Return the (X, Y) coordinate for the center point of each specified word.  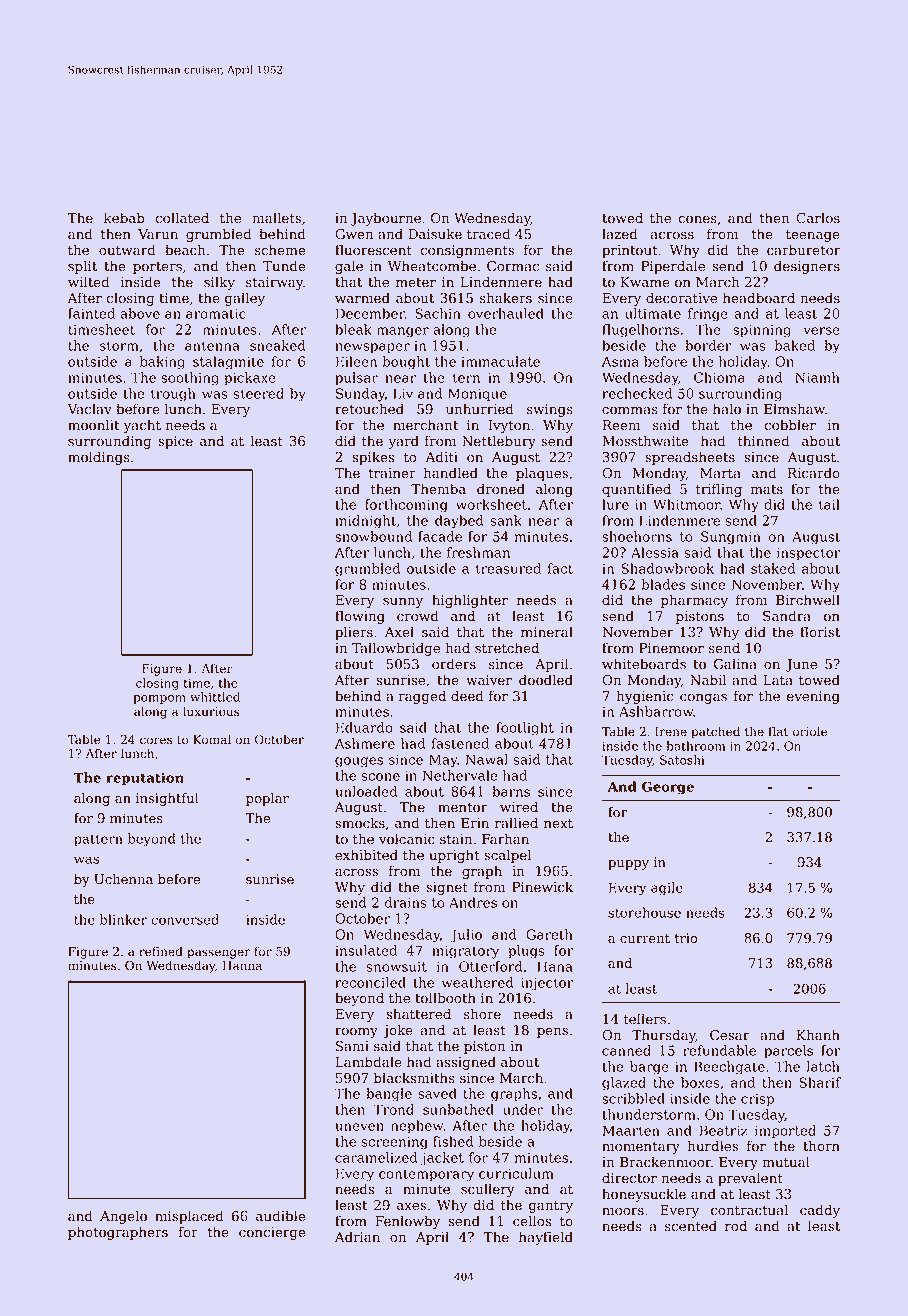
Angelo (123, 1217)
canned (626, 1050)
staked (773, 568)
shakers (506, 298)
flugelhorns (640, 331)
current (645, 939)
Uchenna (123, 879)
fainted (91, 313)
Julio (466, 936)
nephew (417, 1127)
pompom (159, 699)
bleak (353, 329)
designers (807, 267)
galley (245, 299)
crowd (418, 616)
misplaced (189, 1217)
